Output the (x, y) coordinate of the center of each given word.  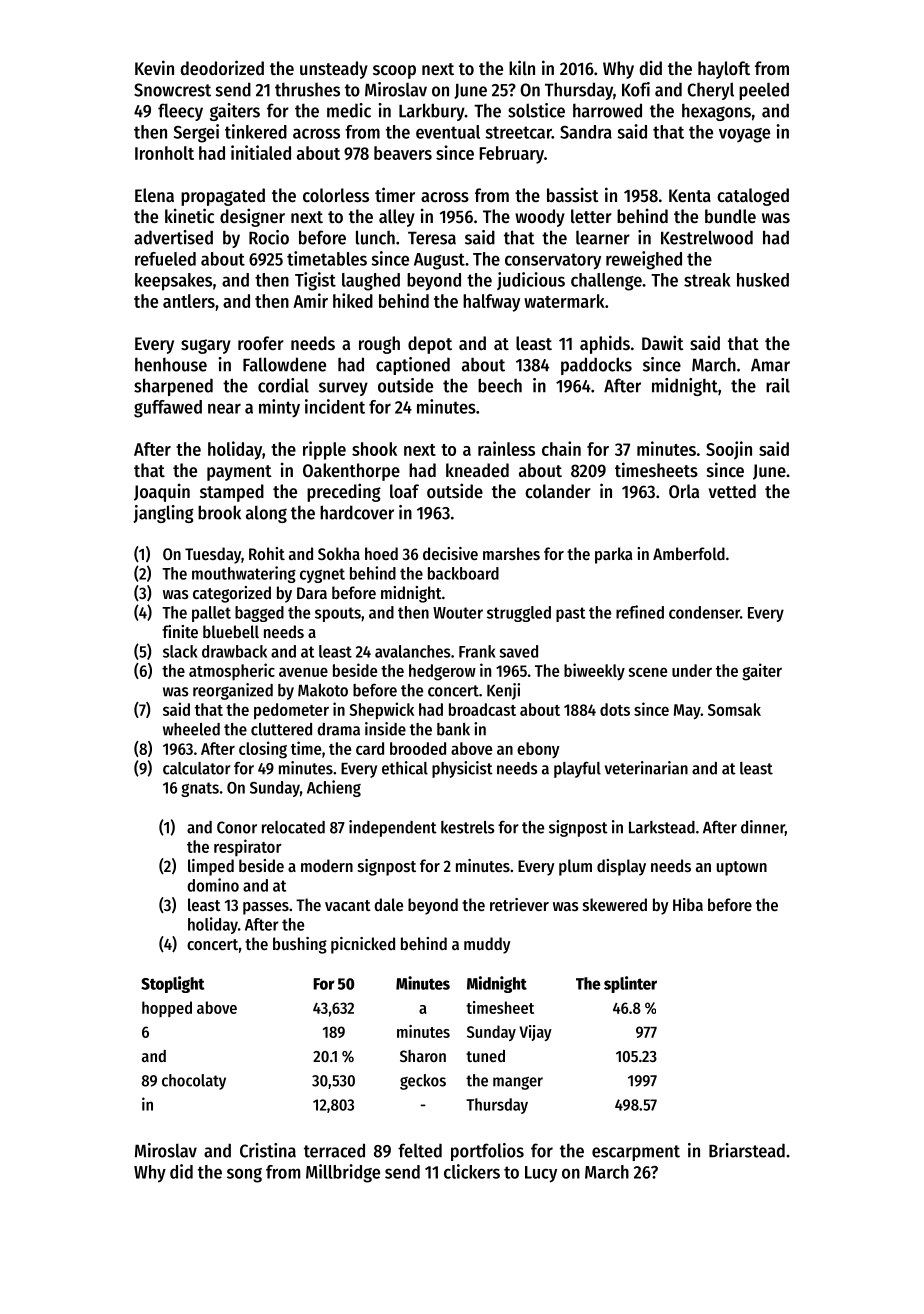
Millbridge (343, 1173)
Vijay (535, 1033)
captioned (413, 366)
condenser (704, 612)
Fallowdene (284, 364)
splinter (630, 984)
